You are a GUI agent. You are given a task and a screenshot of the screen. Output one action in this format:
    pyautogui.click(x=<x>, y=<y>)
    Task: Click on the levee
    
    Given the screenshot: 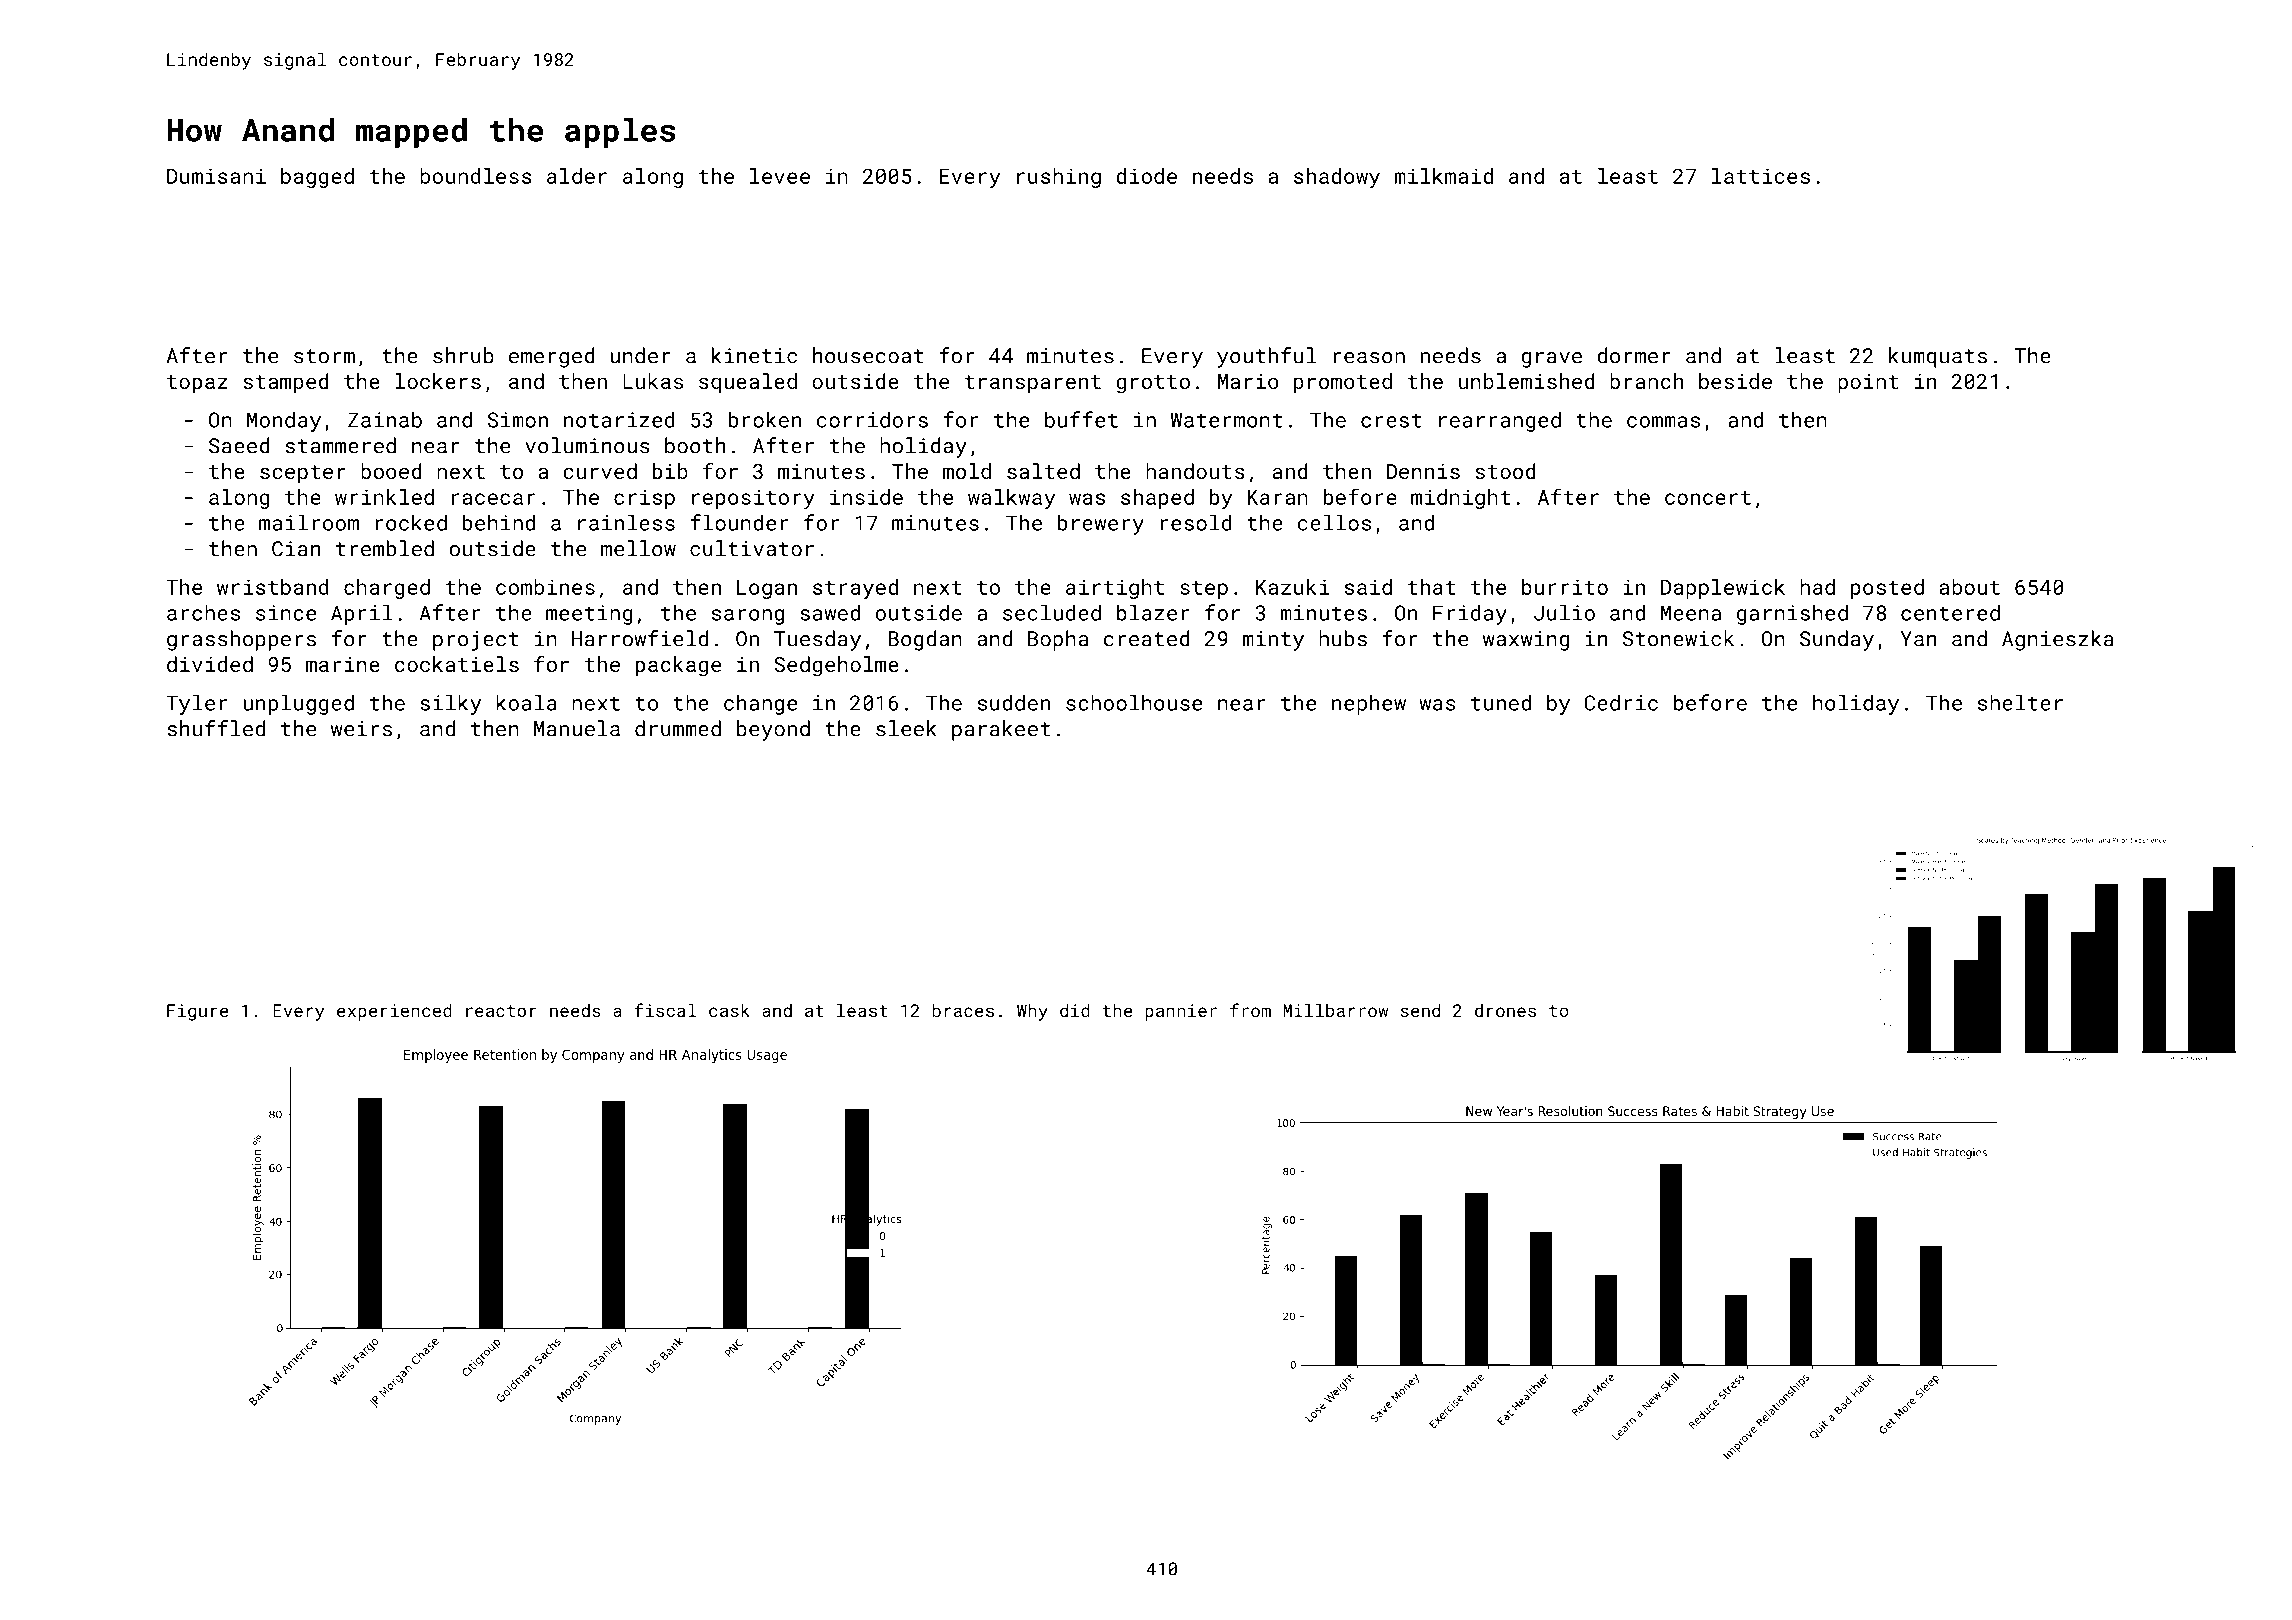 What is the action you would take?
    pyautogui.click(x=780, y=176)
